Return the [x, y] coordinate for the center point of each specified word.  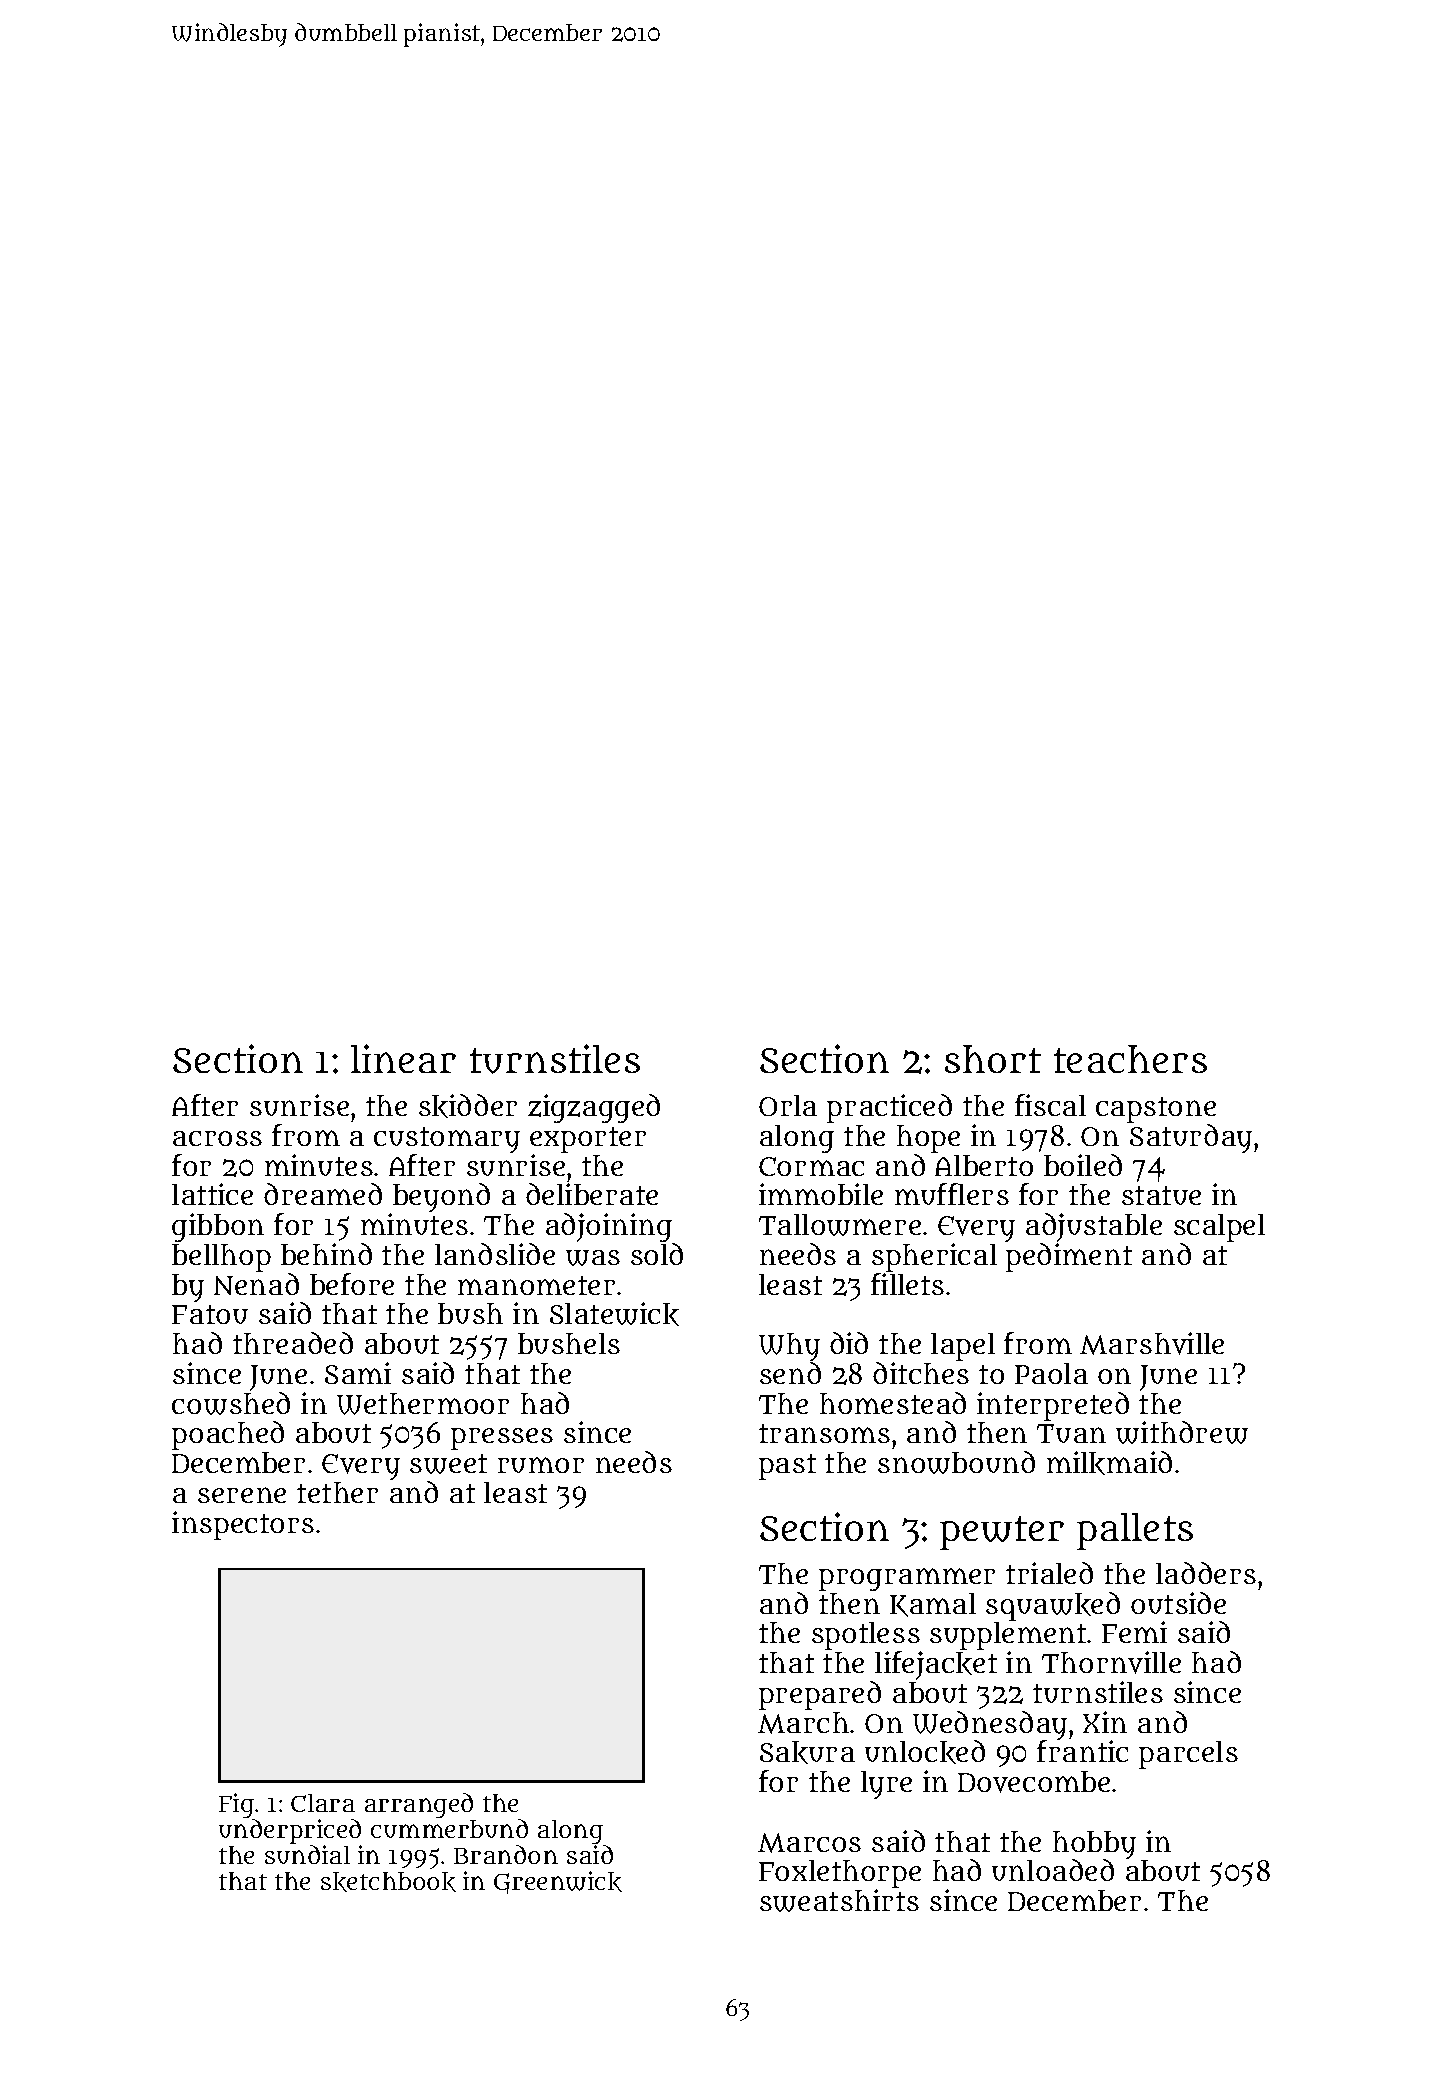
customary [447, 1140]
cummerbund [449, 1828]
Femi [1134, 1632]
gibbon [218, 1227]
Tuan [1071, 1433]
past [787, 1467]
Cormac [811, 1166]
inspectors [243, 1525]
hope [928, 1139]
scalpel [1219, 1228]
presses [502, 1439]
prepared [820, 1695]
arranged [419, 1805]
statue [1161, 1195]
